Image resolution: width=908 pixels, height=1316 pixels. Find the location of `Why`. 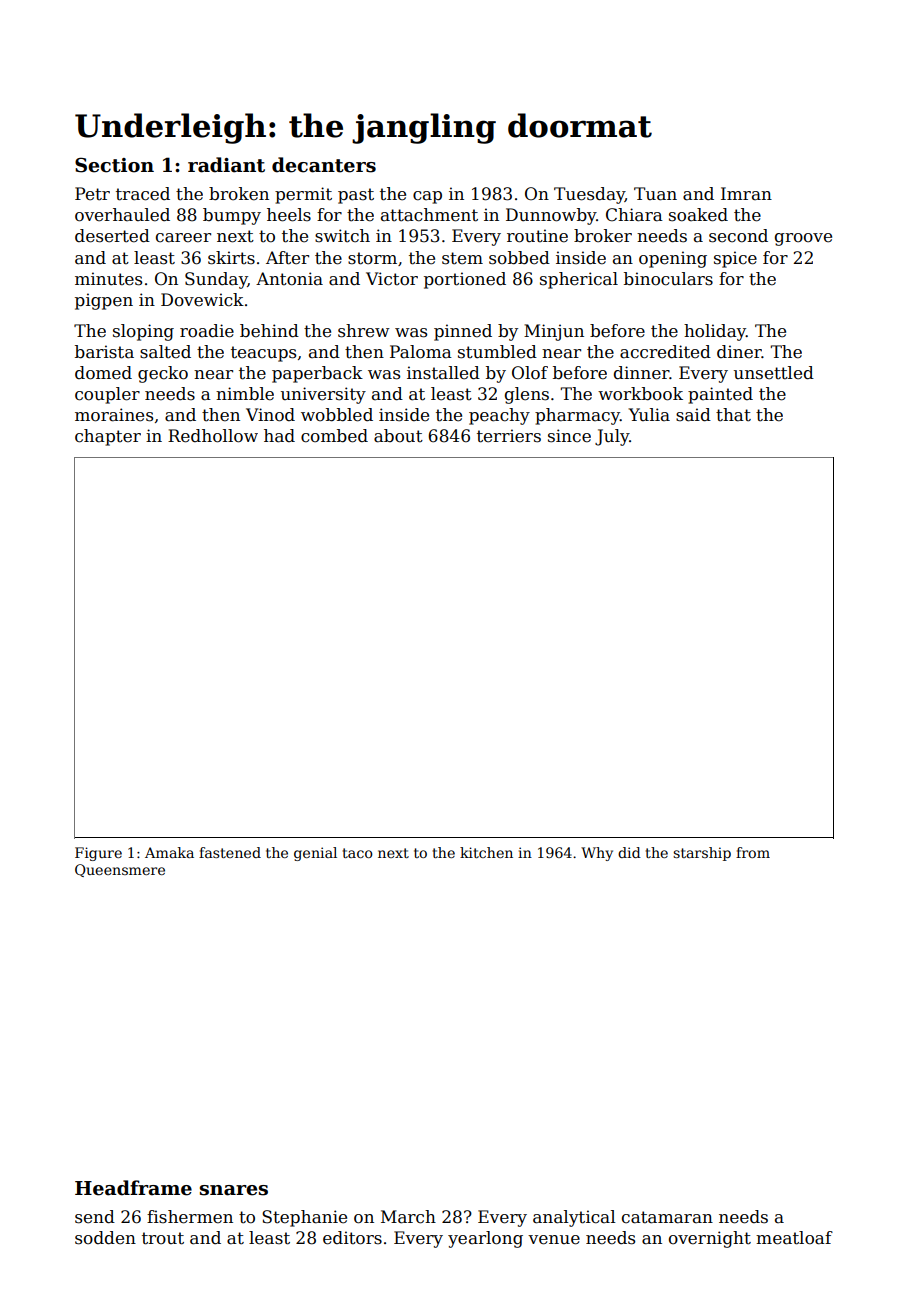

Why is located at coordinates (597, 854).
